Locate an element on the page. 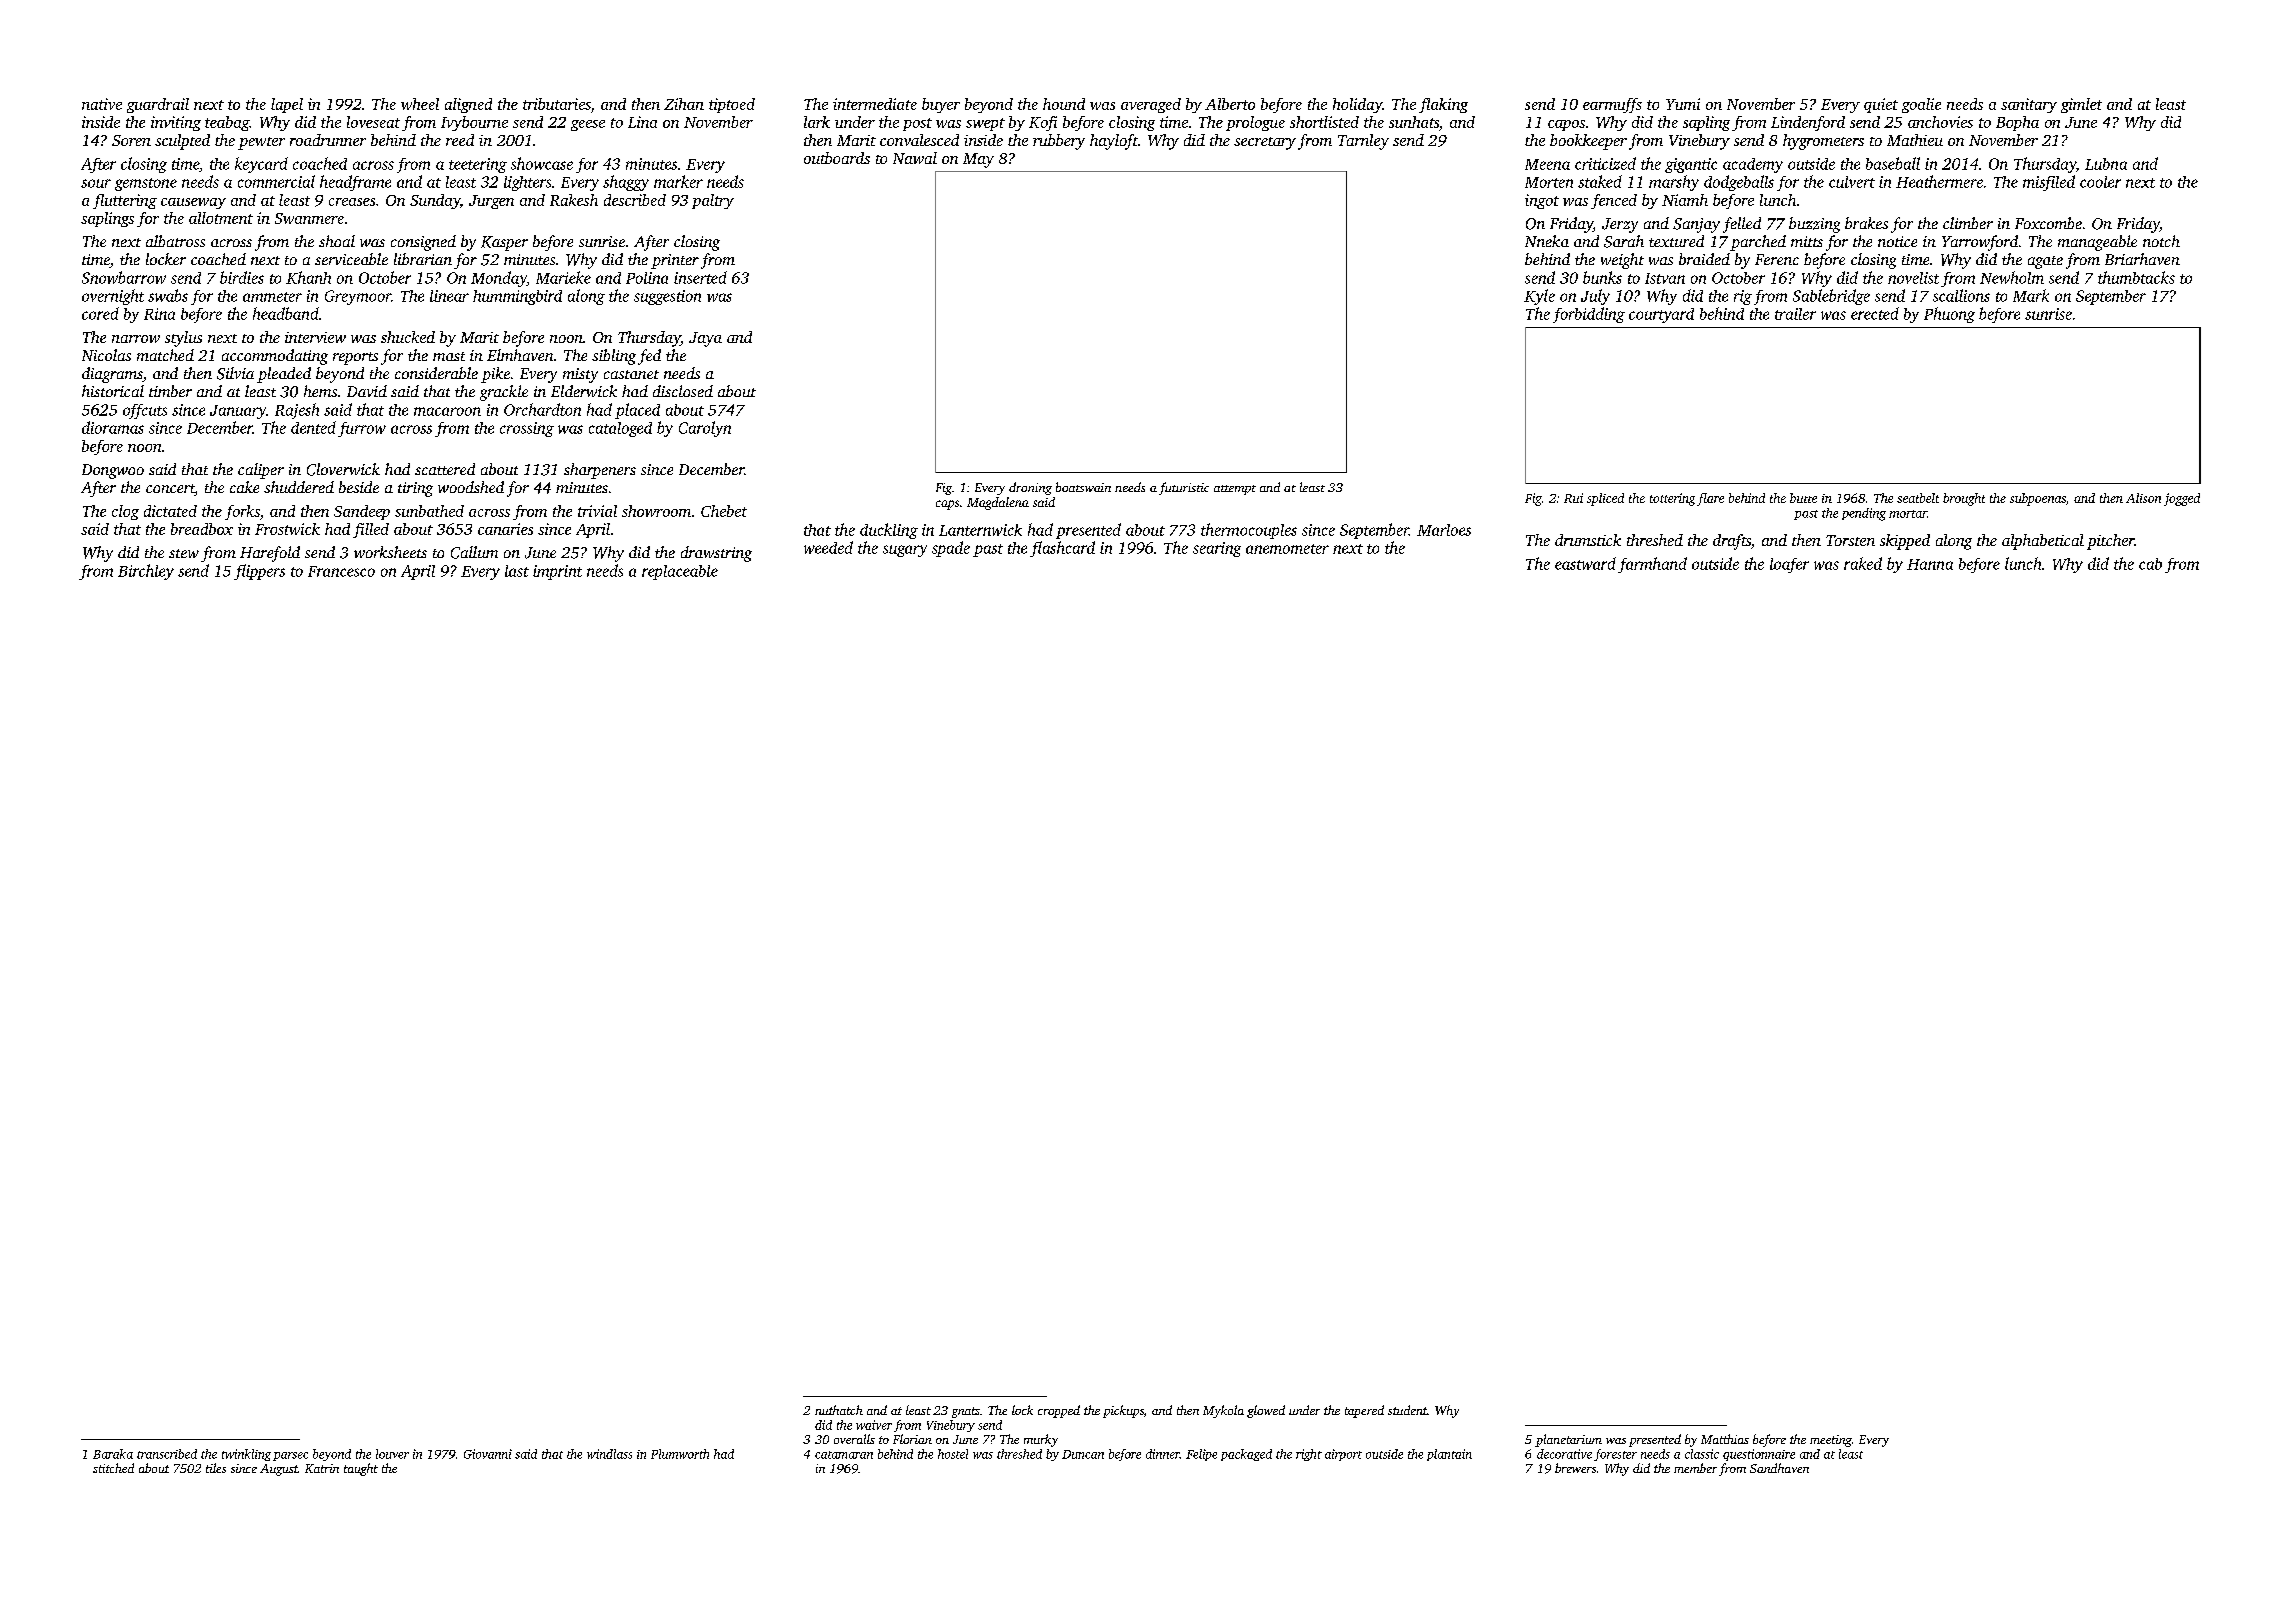 The height and width of the page is (1614, 2282). louver is located at coordinates (392, 1454).
